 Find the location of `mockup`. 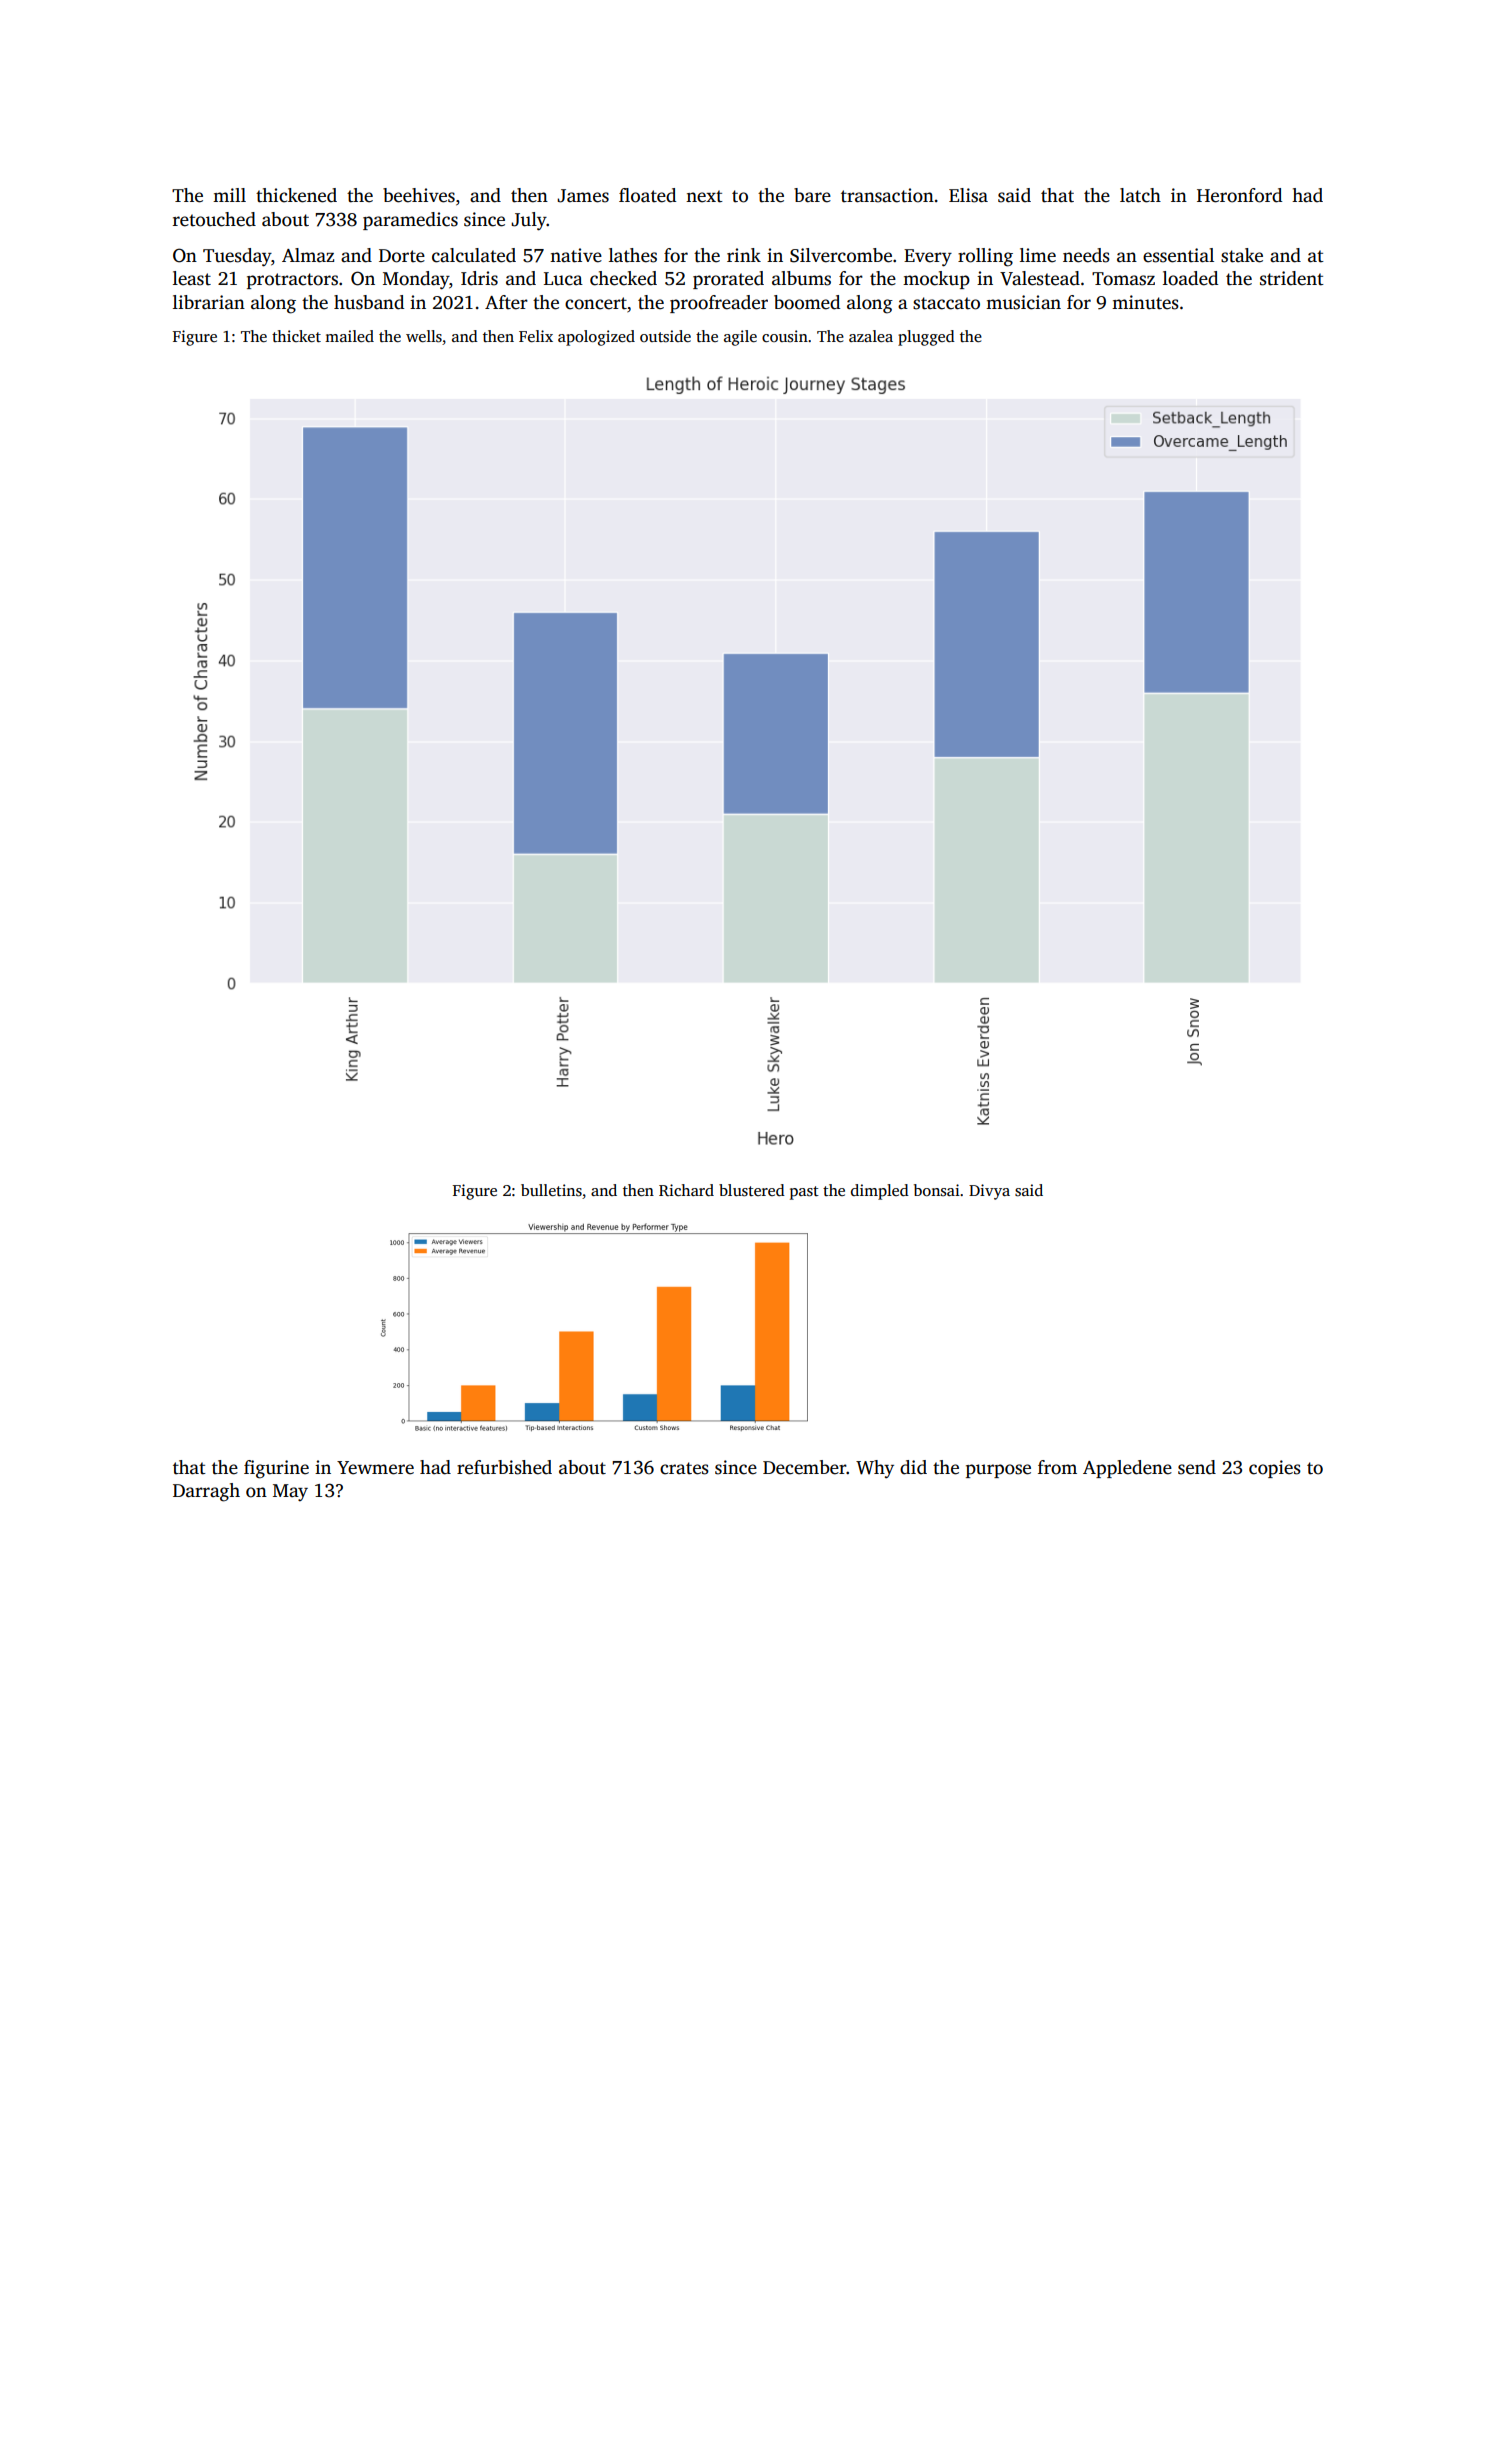

mockup is located at coordinates (936, 280).
